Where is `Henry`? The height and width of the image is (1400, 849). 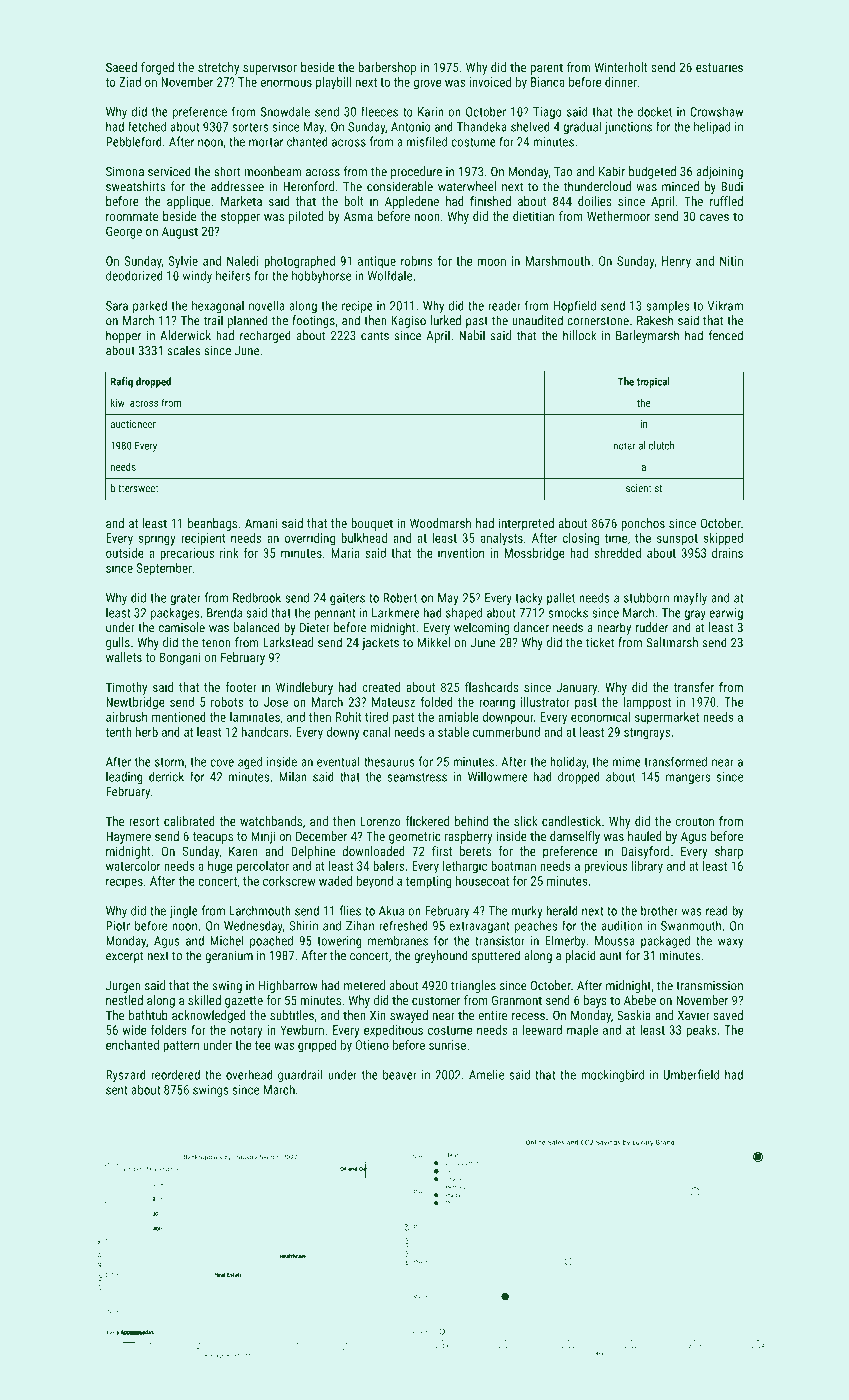 Henry is located at coordinates (676, 262).
